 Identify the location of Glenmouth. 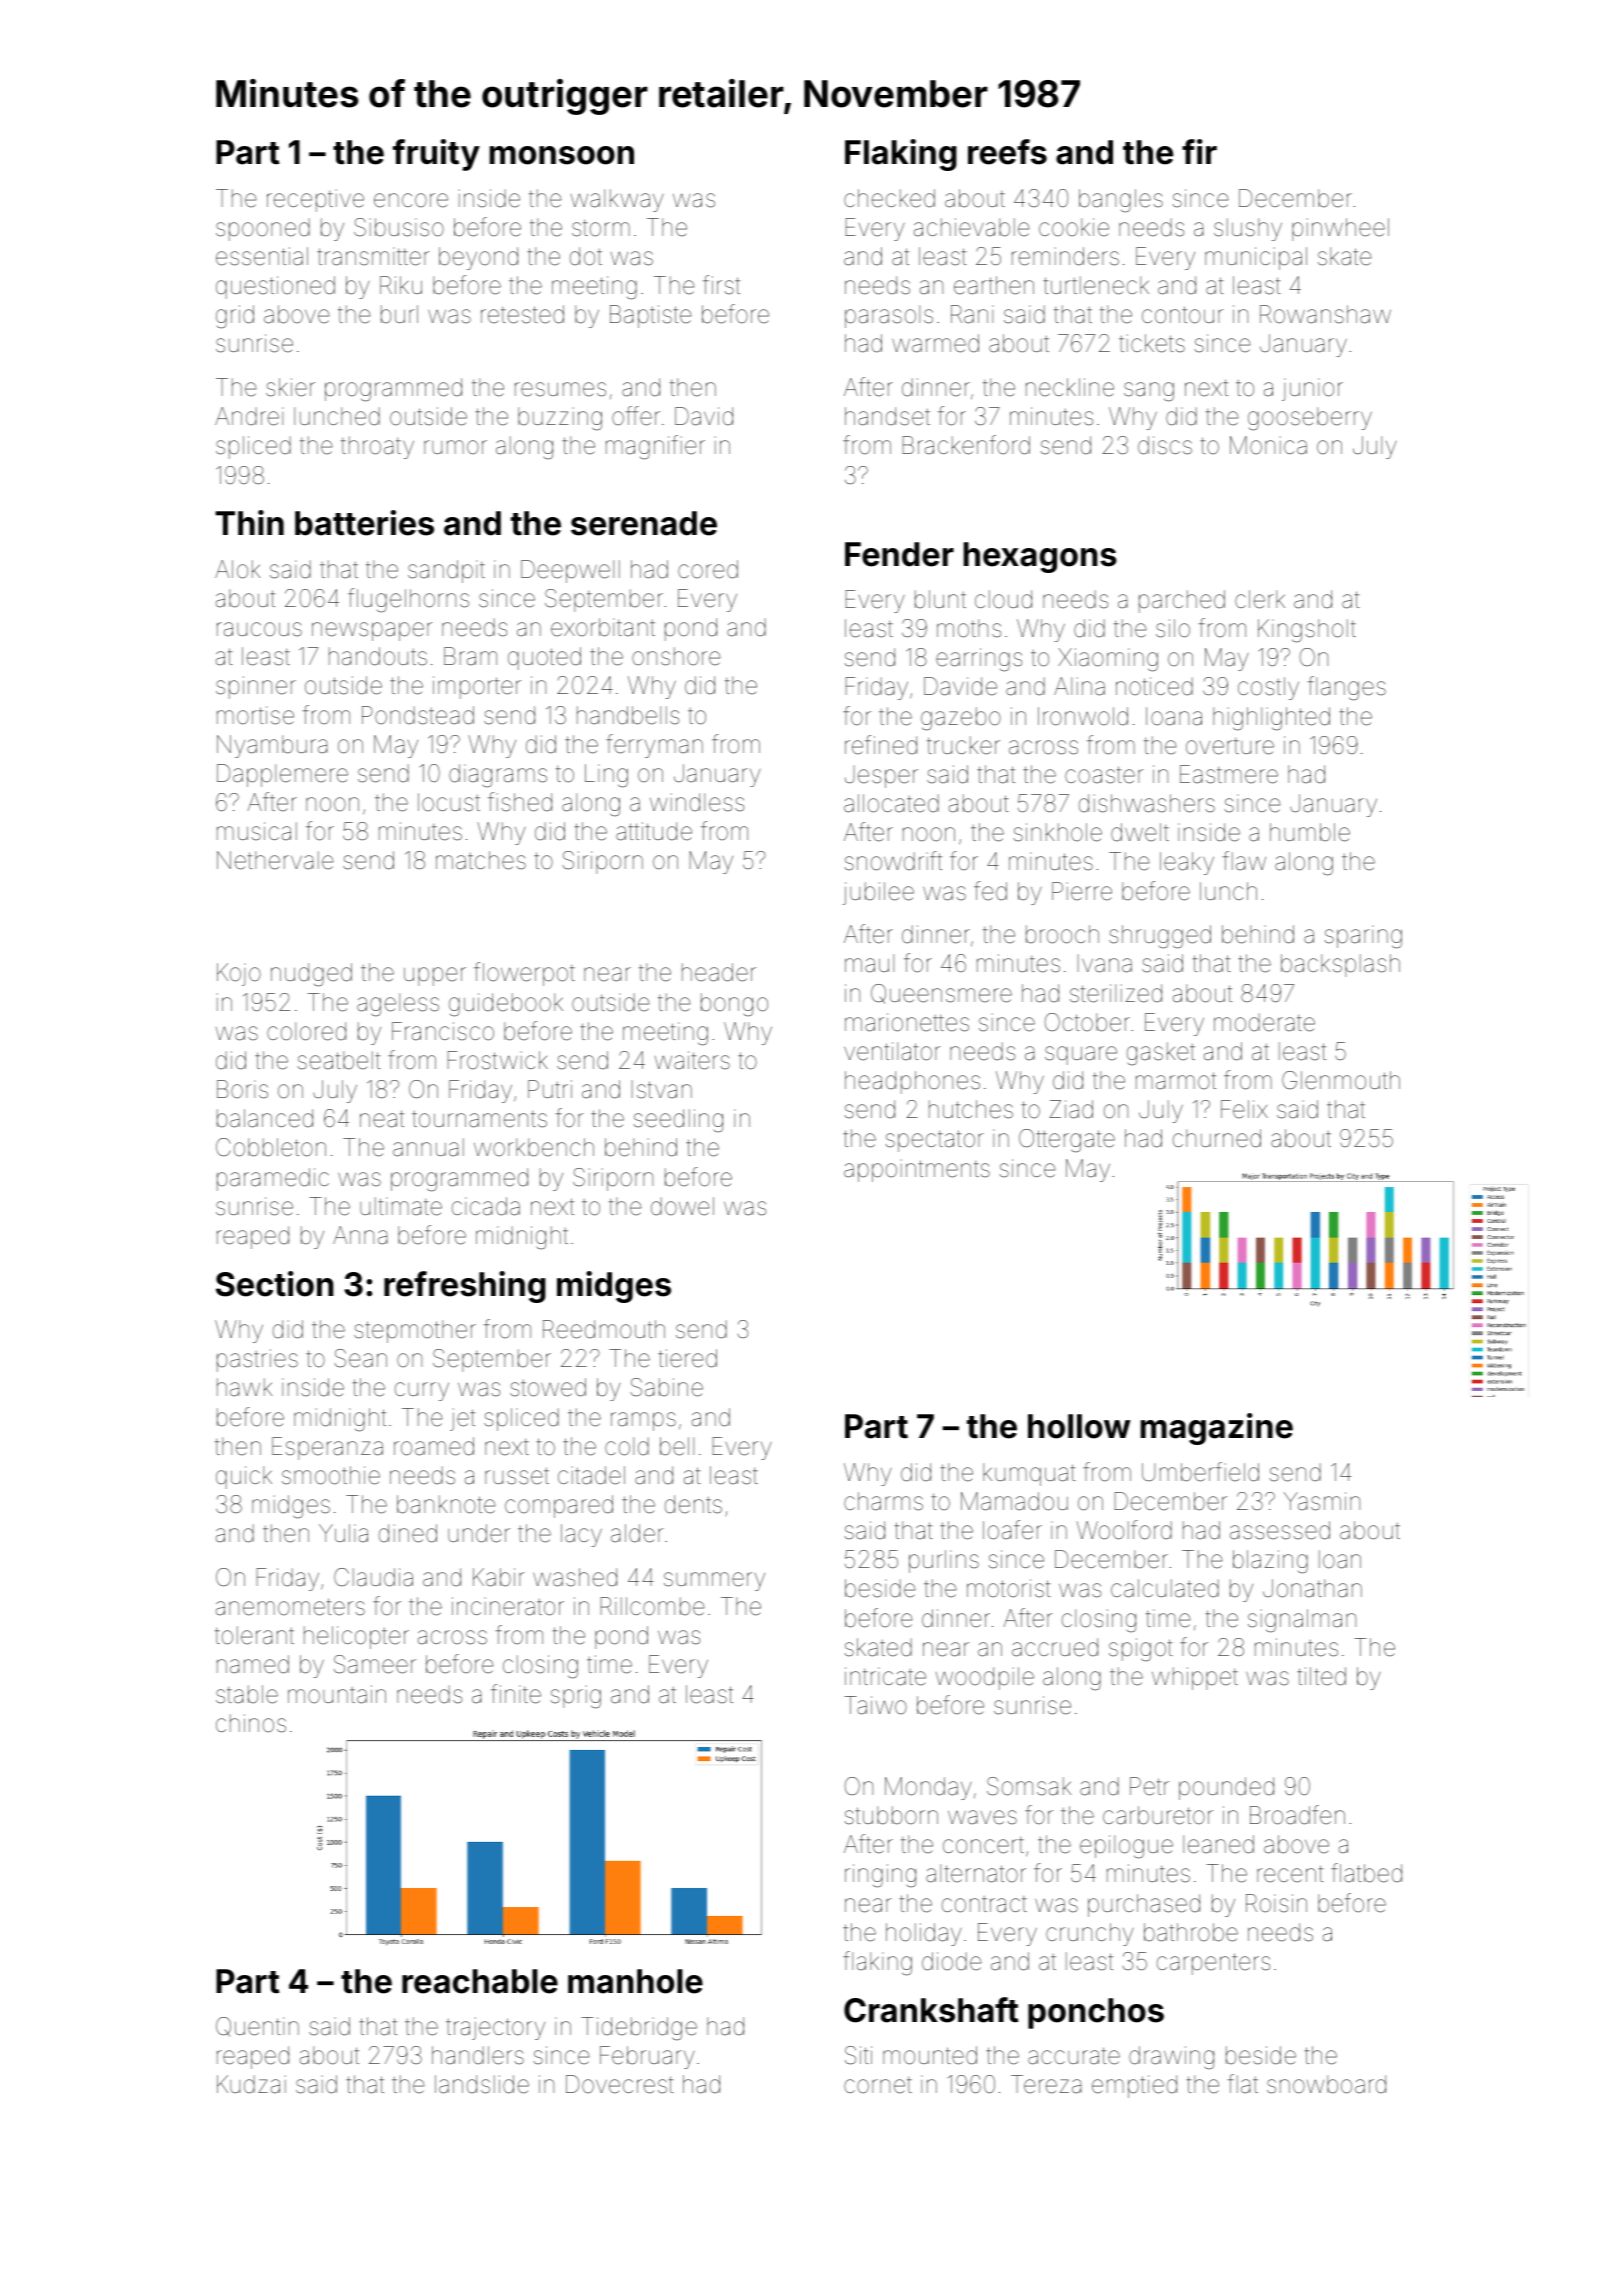
(1341, 1080).
